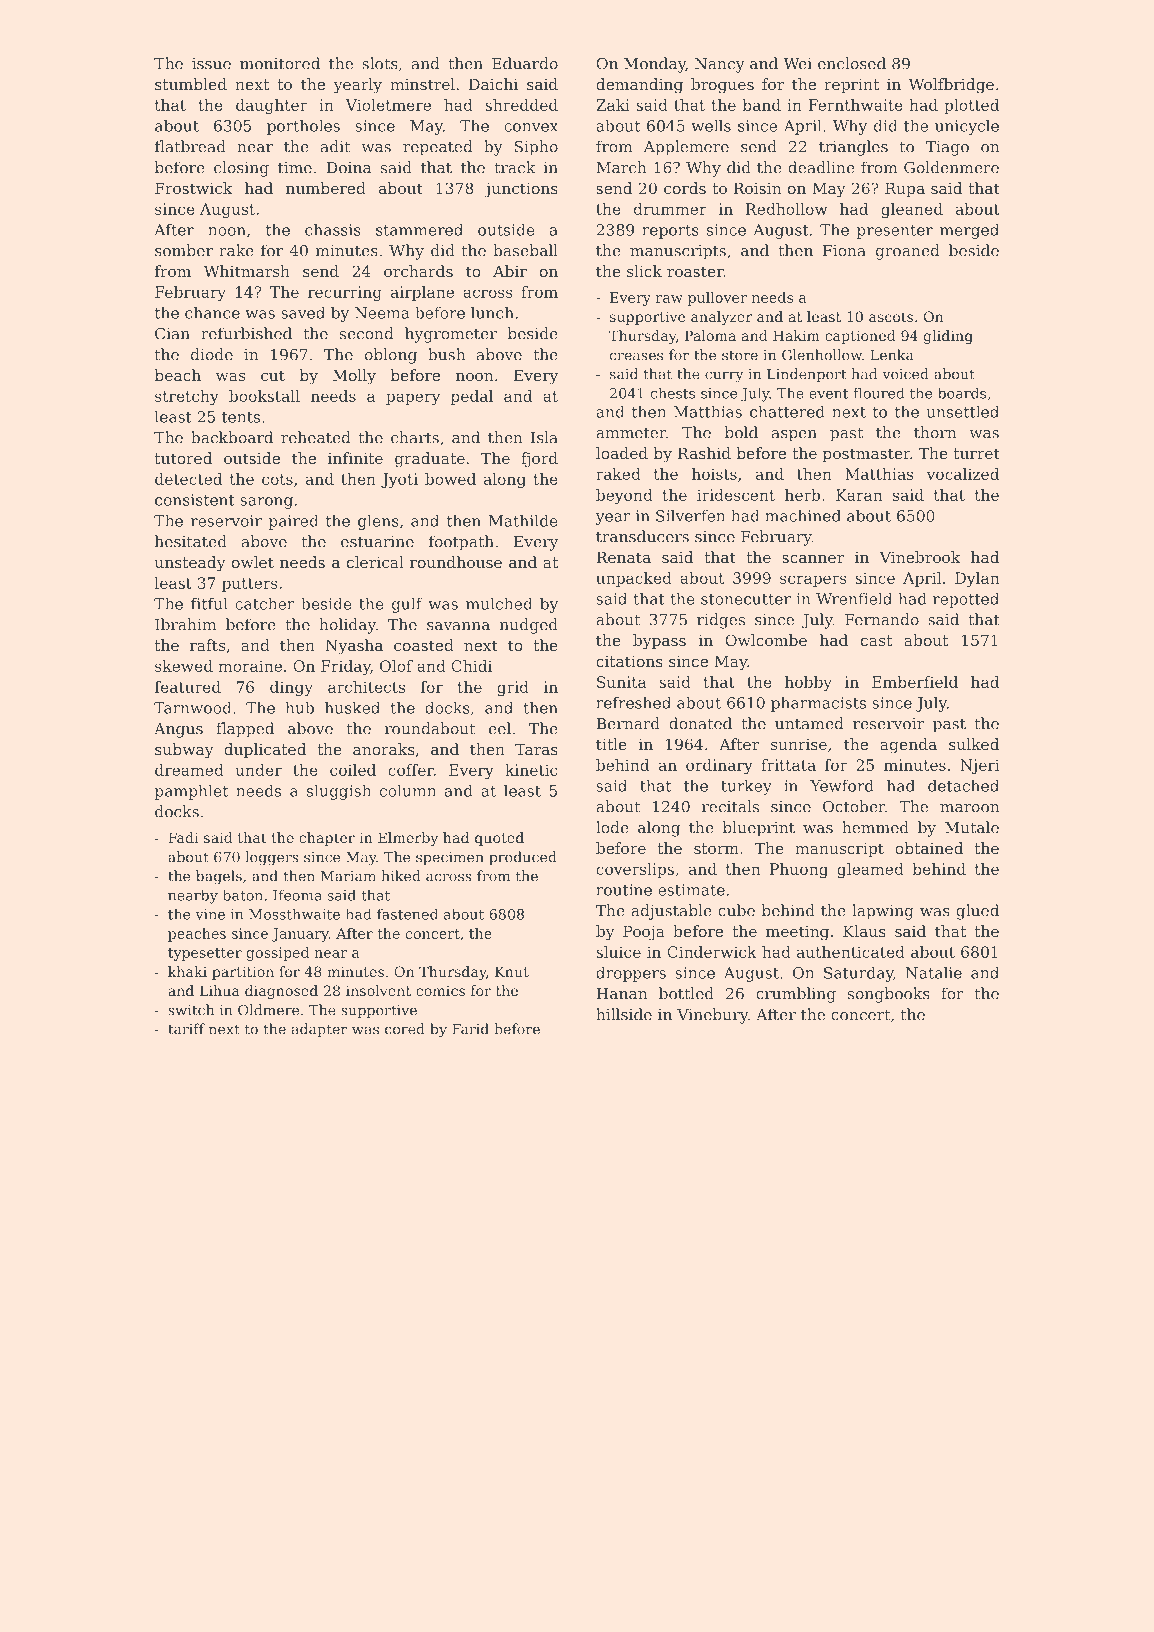 This image has width=1154, height=1632. Describe the element at coordinates (813, 581) in the image. I see `scrapers` at that location.
